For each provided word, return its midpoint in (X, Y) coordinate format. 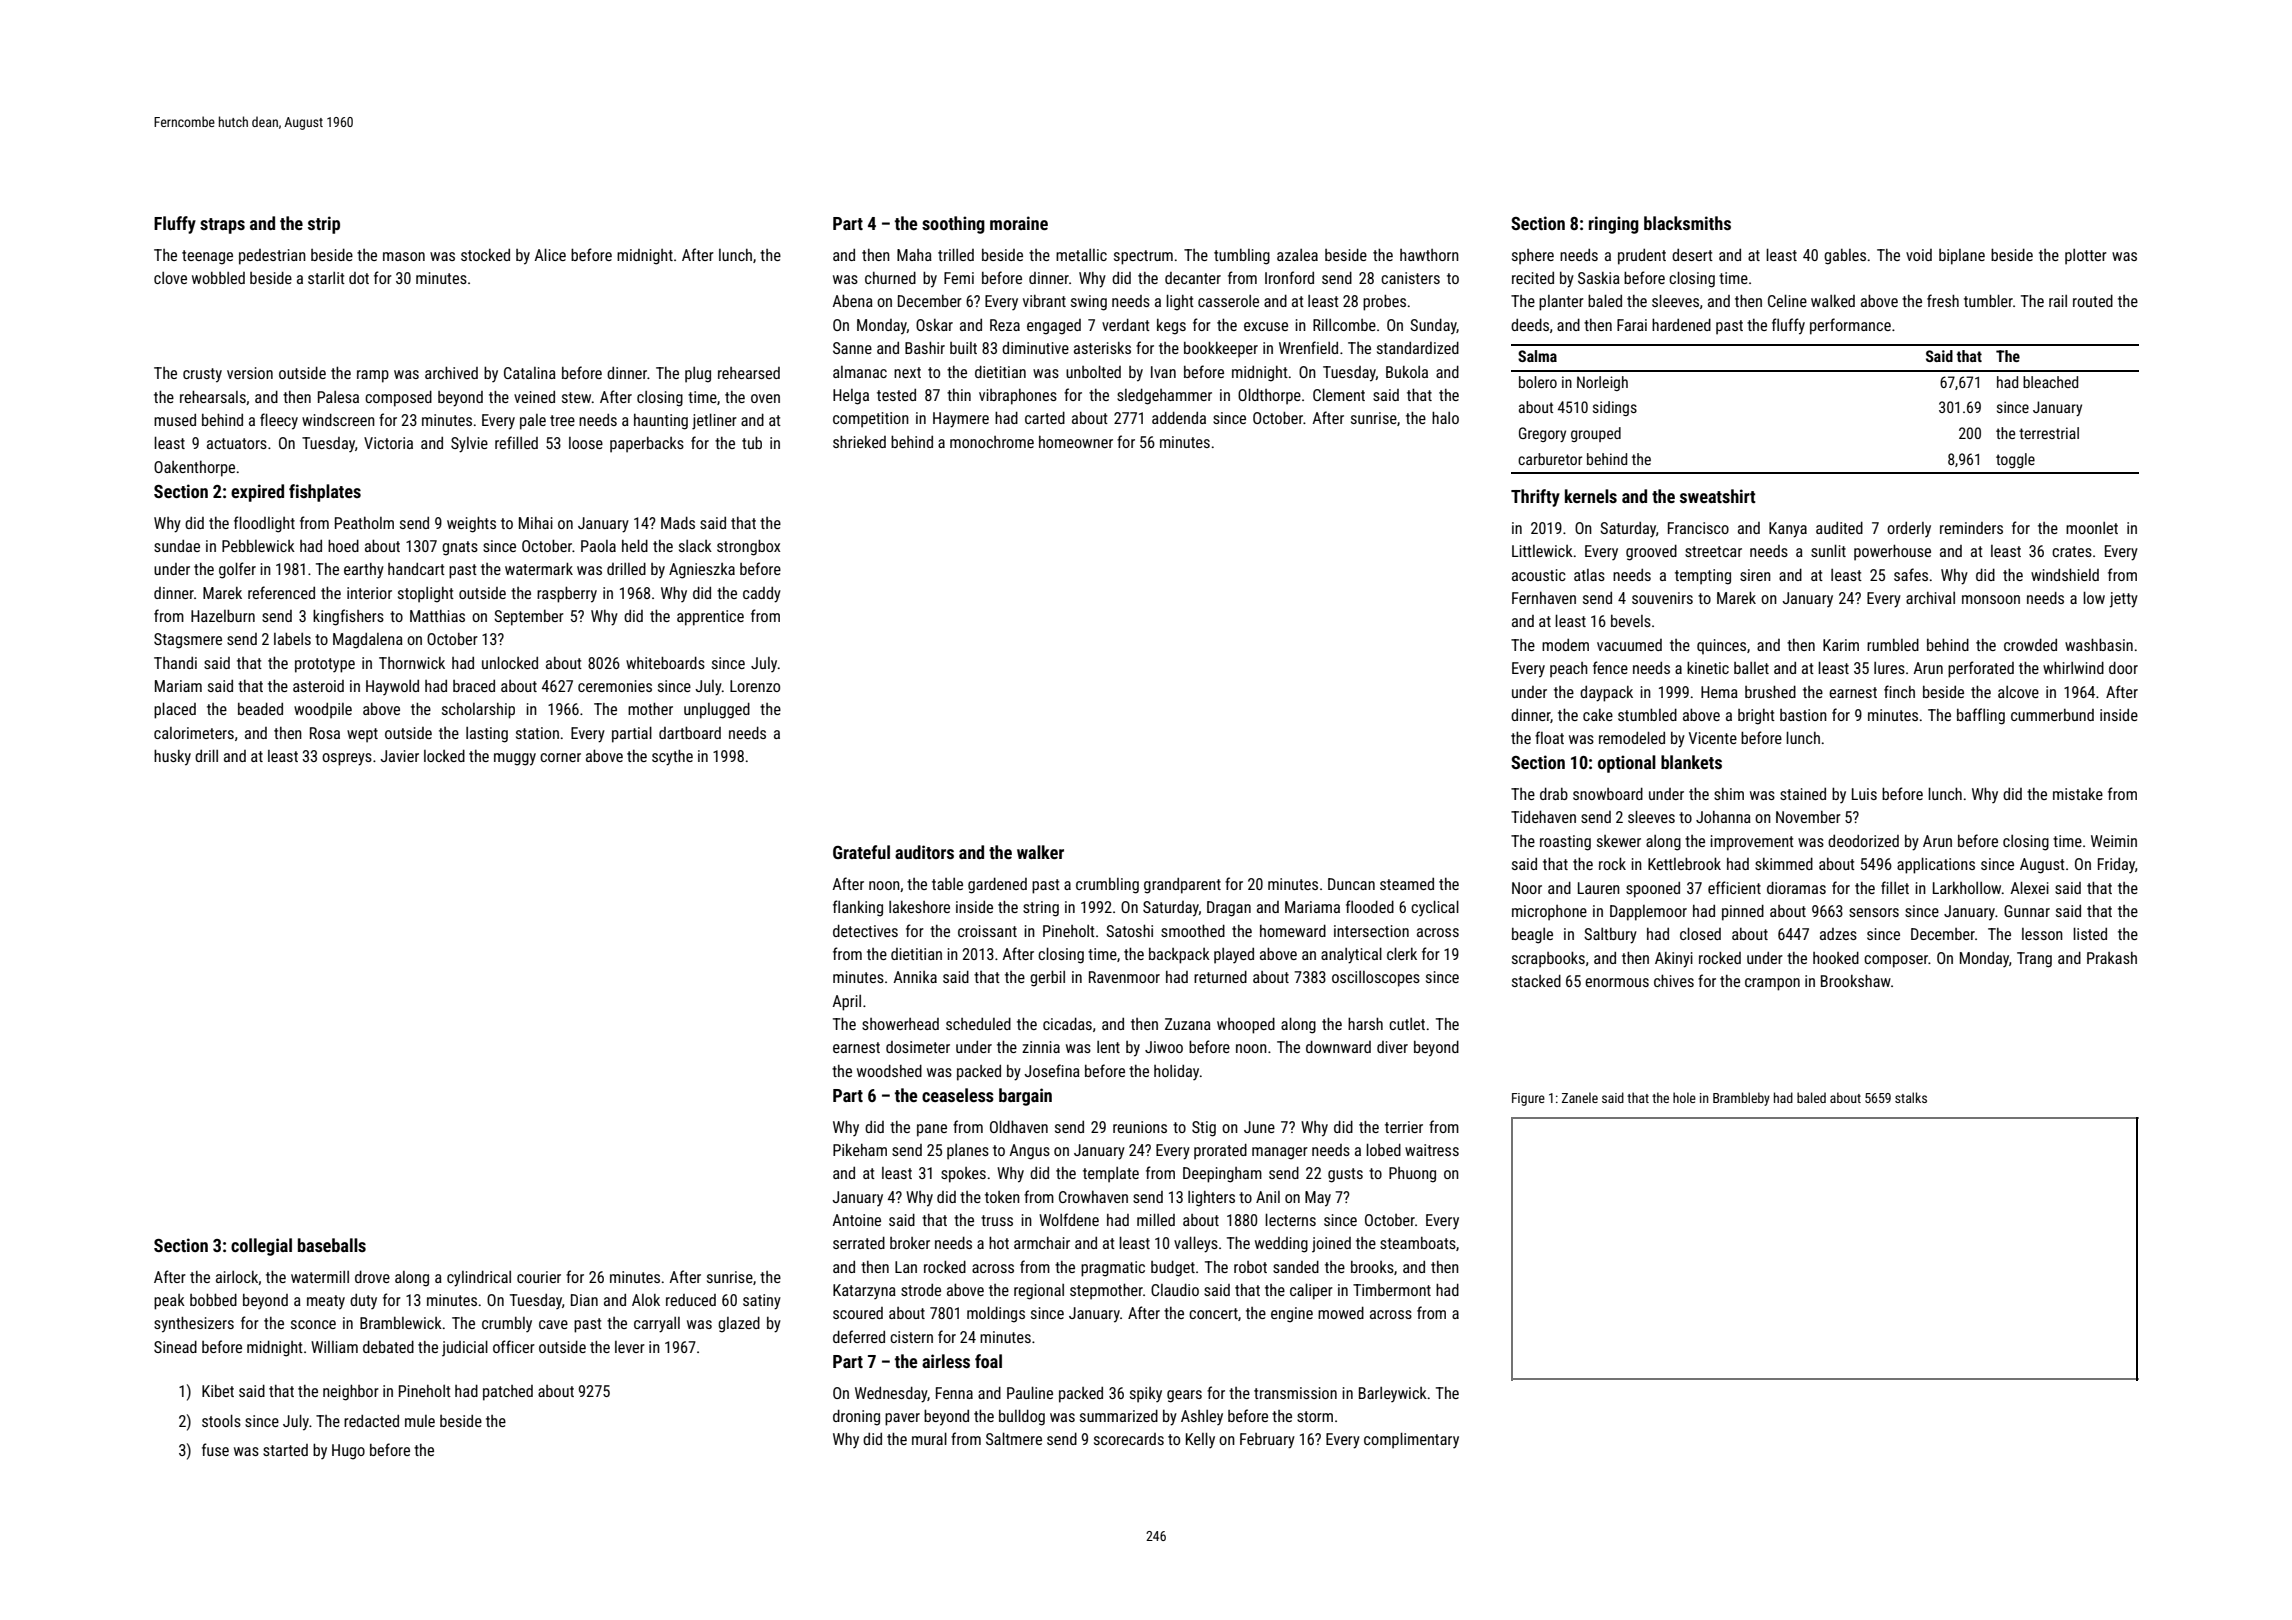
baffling (1981, 716)
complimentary (1411, 1440)
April (846, 1003)
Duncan (1351, 884)
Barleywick (1393, 1394)
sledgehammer (1164, 396)
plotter (2086, 257)
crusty (202, 375)
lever (630, 1347)
